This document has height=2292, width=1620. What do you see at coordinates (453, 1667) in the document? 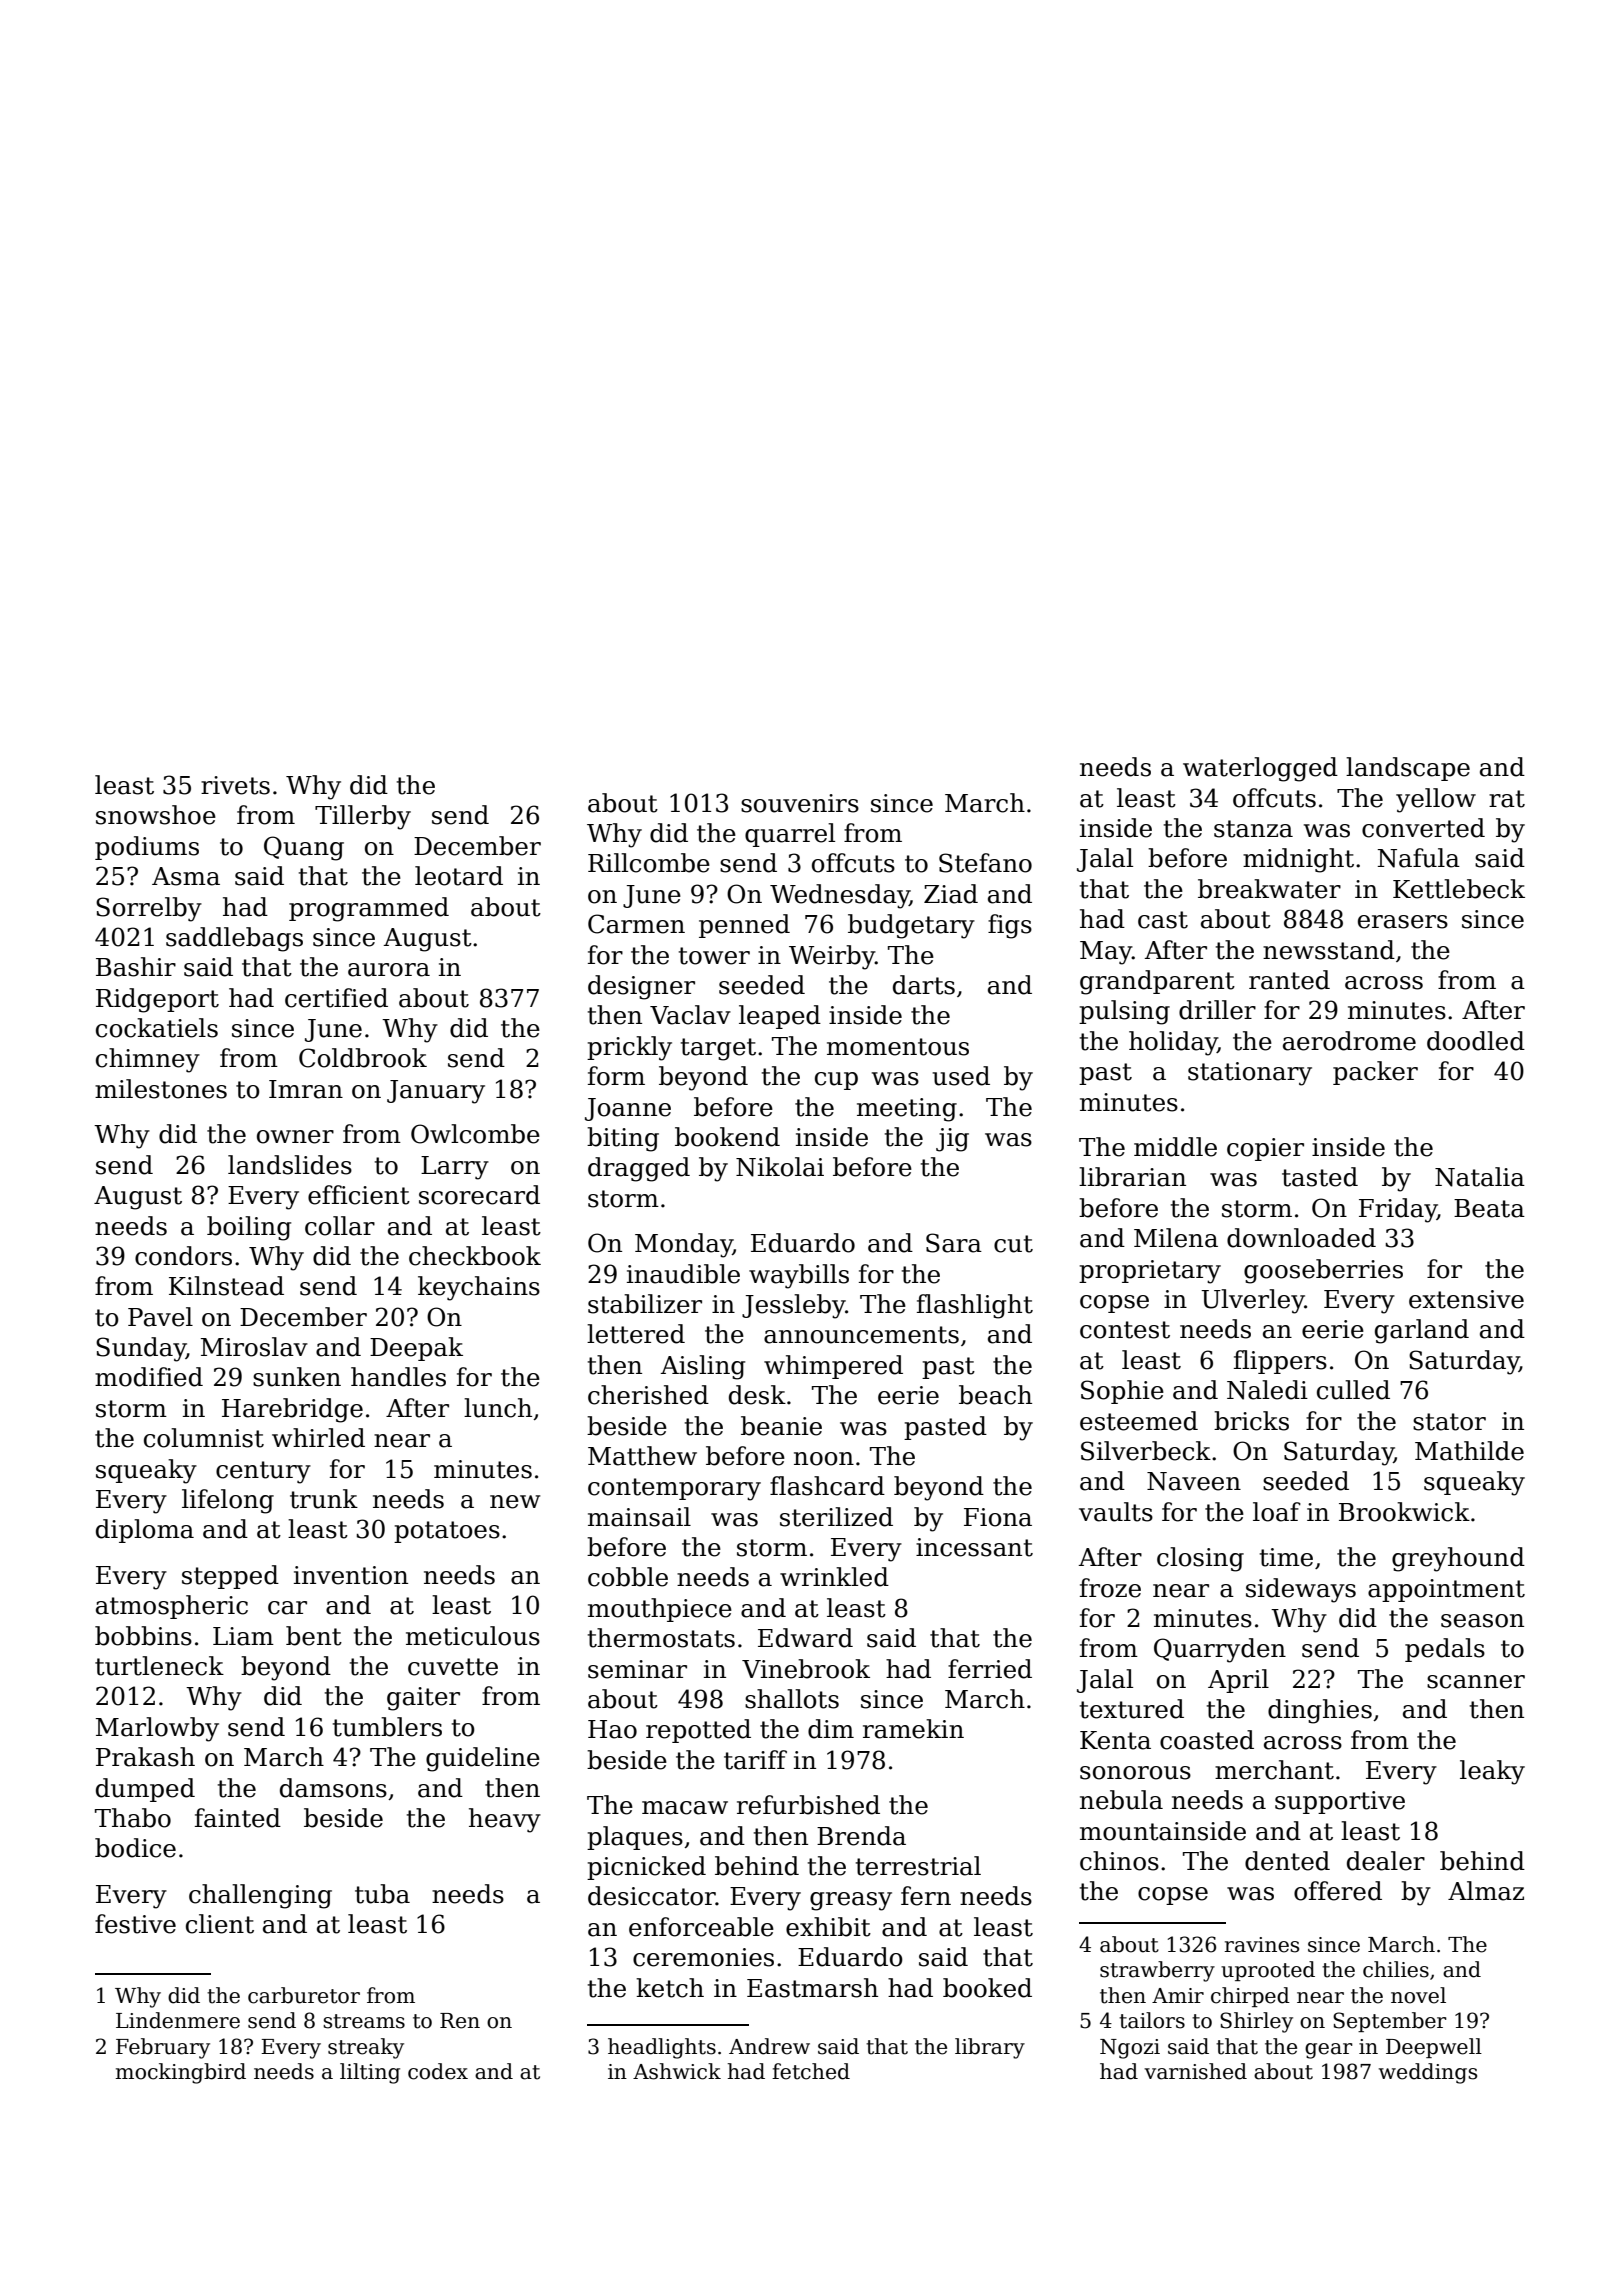
I see `cuvette` at bounding box center [453, 1667].
